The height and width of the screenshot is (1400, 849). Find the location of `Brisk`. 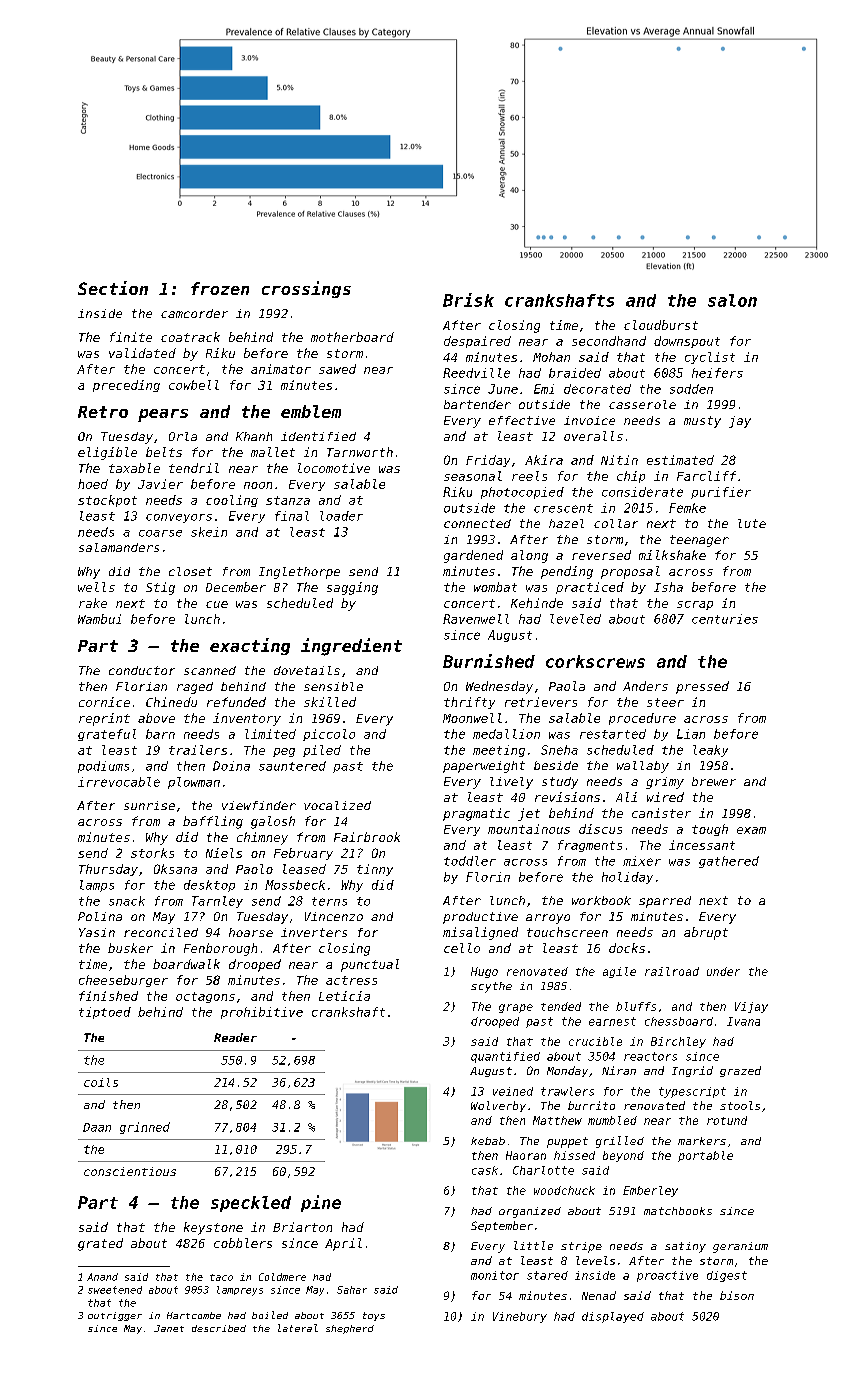

Brisk is located at coordinates (468, 300).
